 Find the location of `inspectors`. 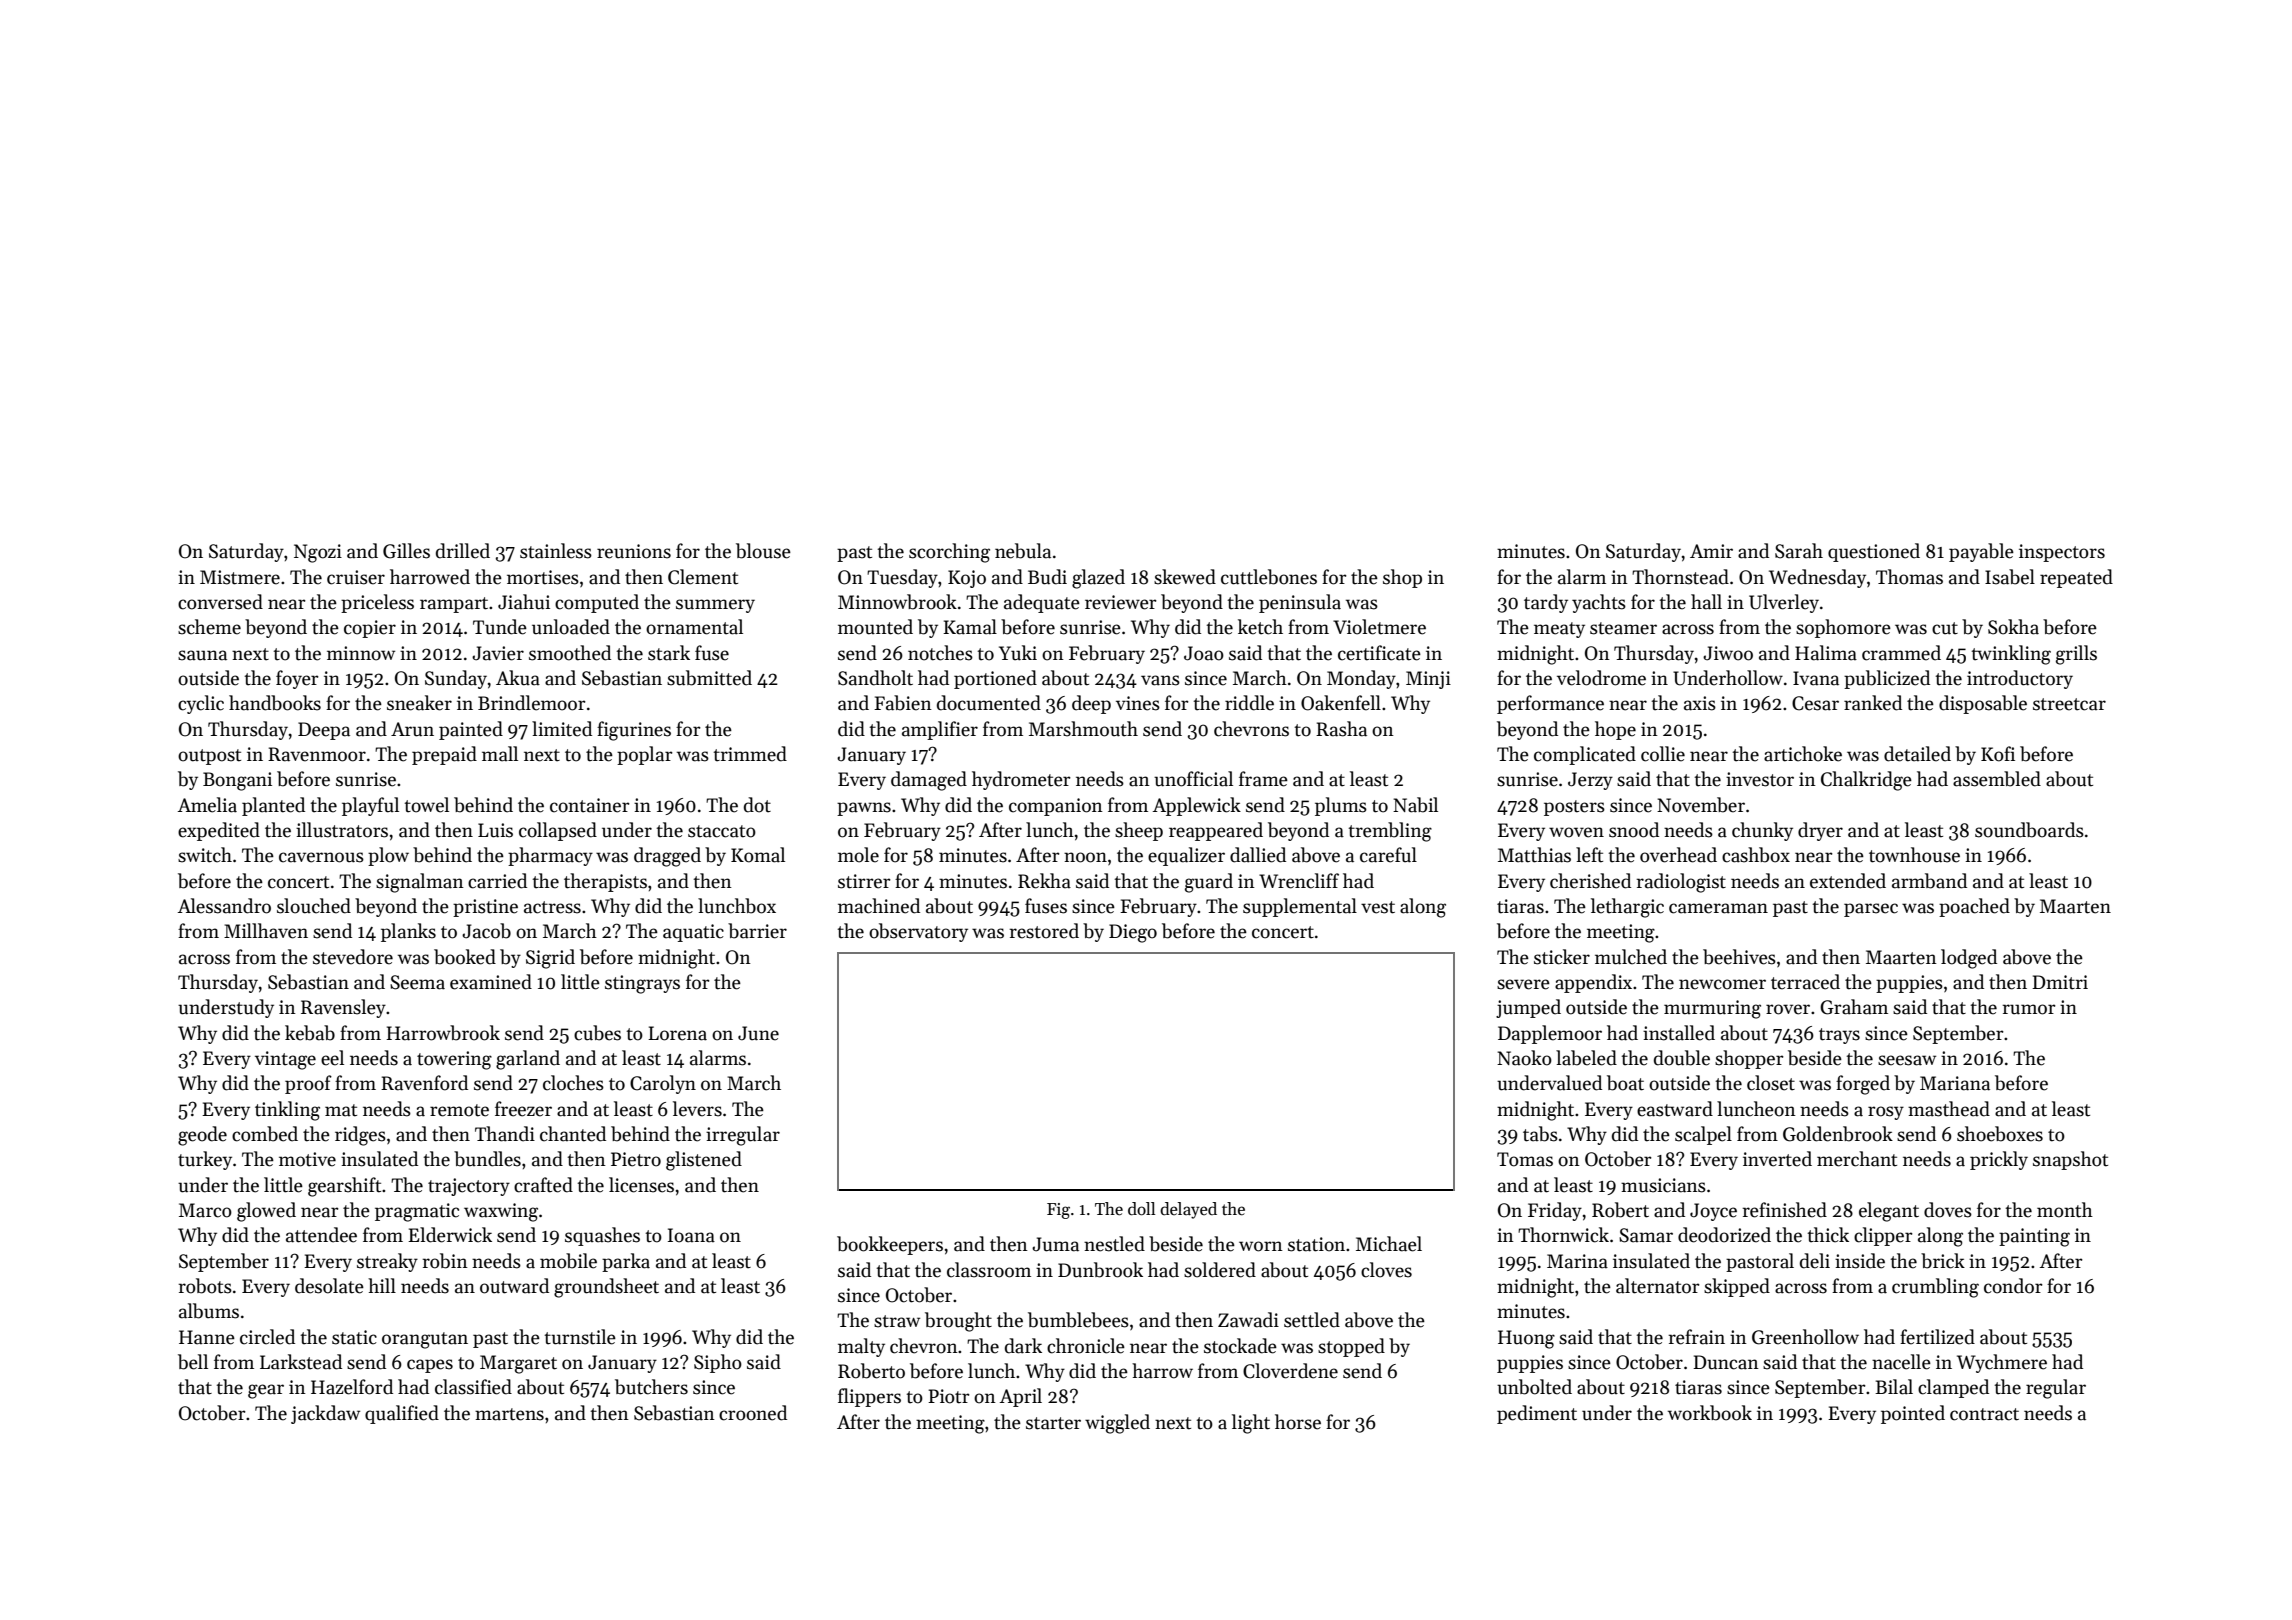

inspectors is located at coordinates (2062, 553).
